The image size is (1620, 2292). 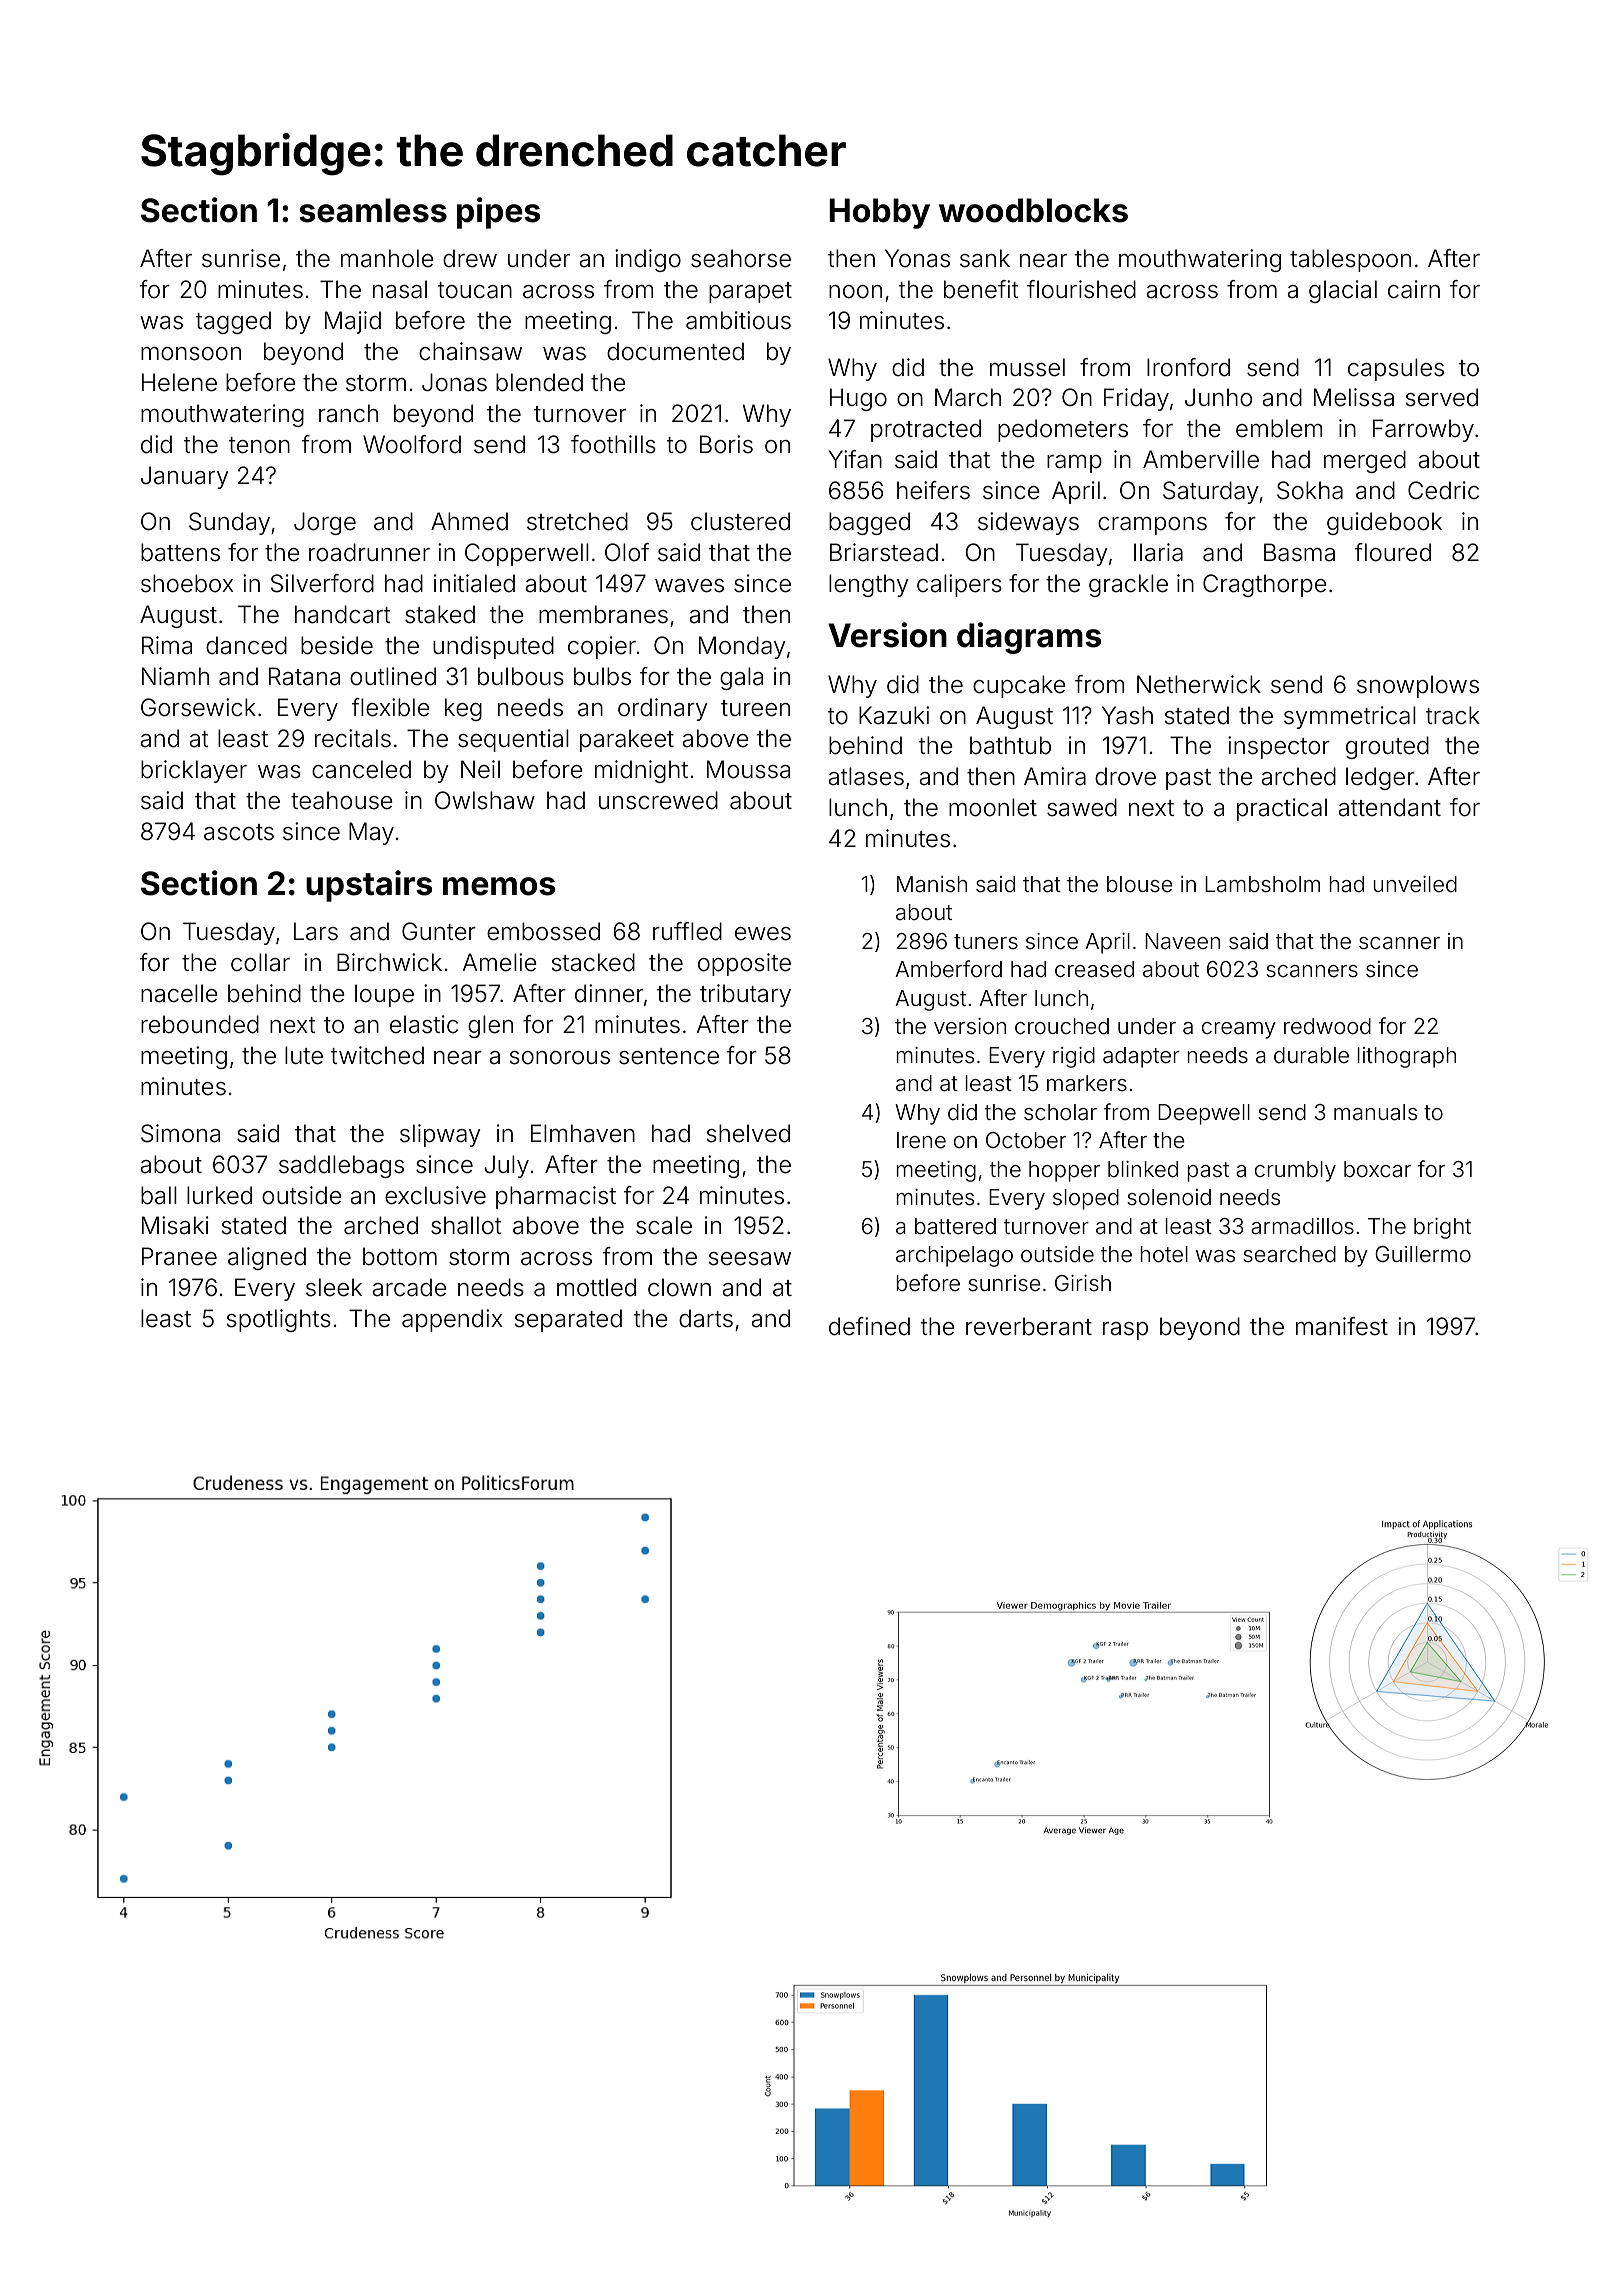 What do you see at coordinates (884, 552) in the screenshot?
I see `Briarstead` at bounding box center [884, 552].
